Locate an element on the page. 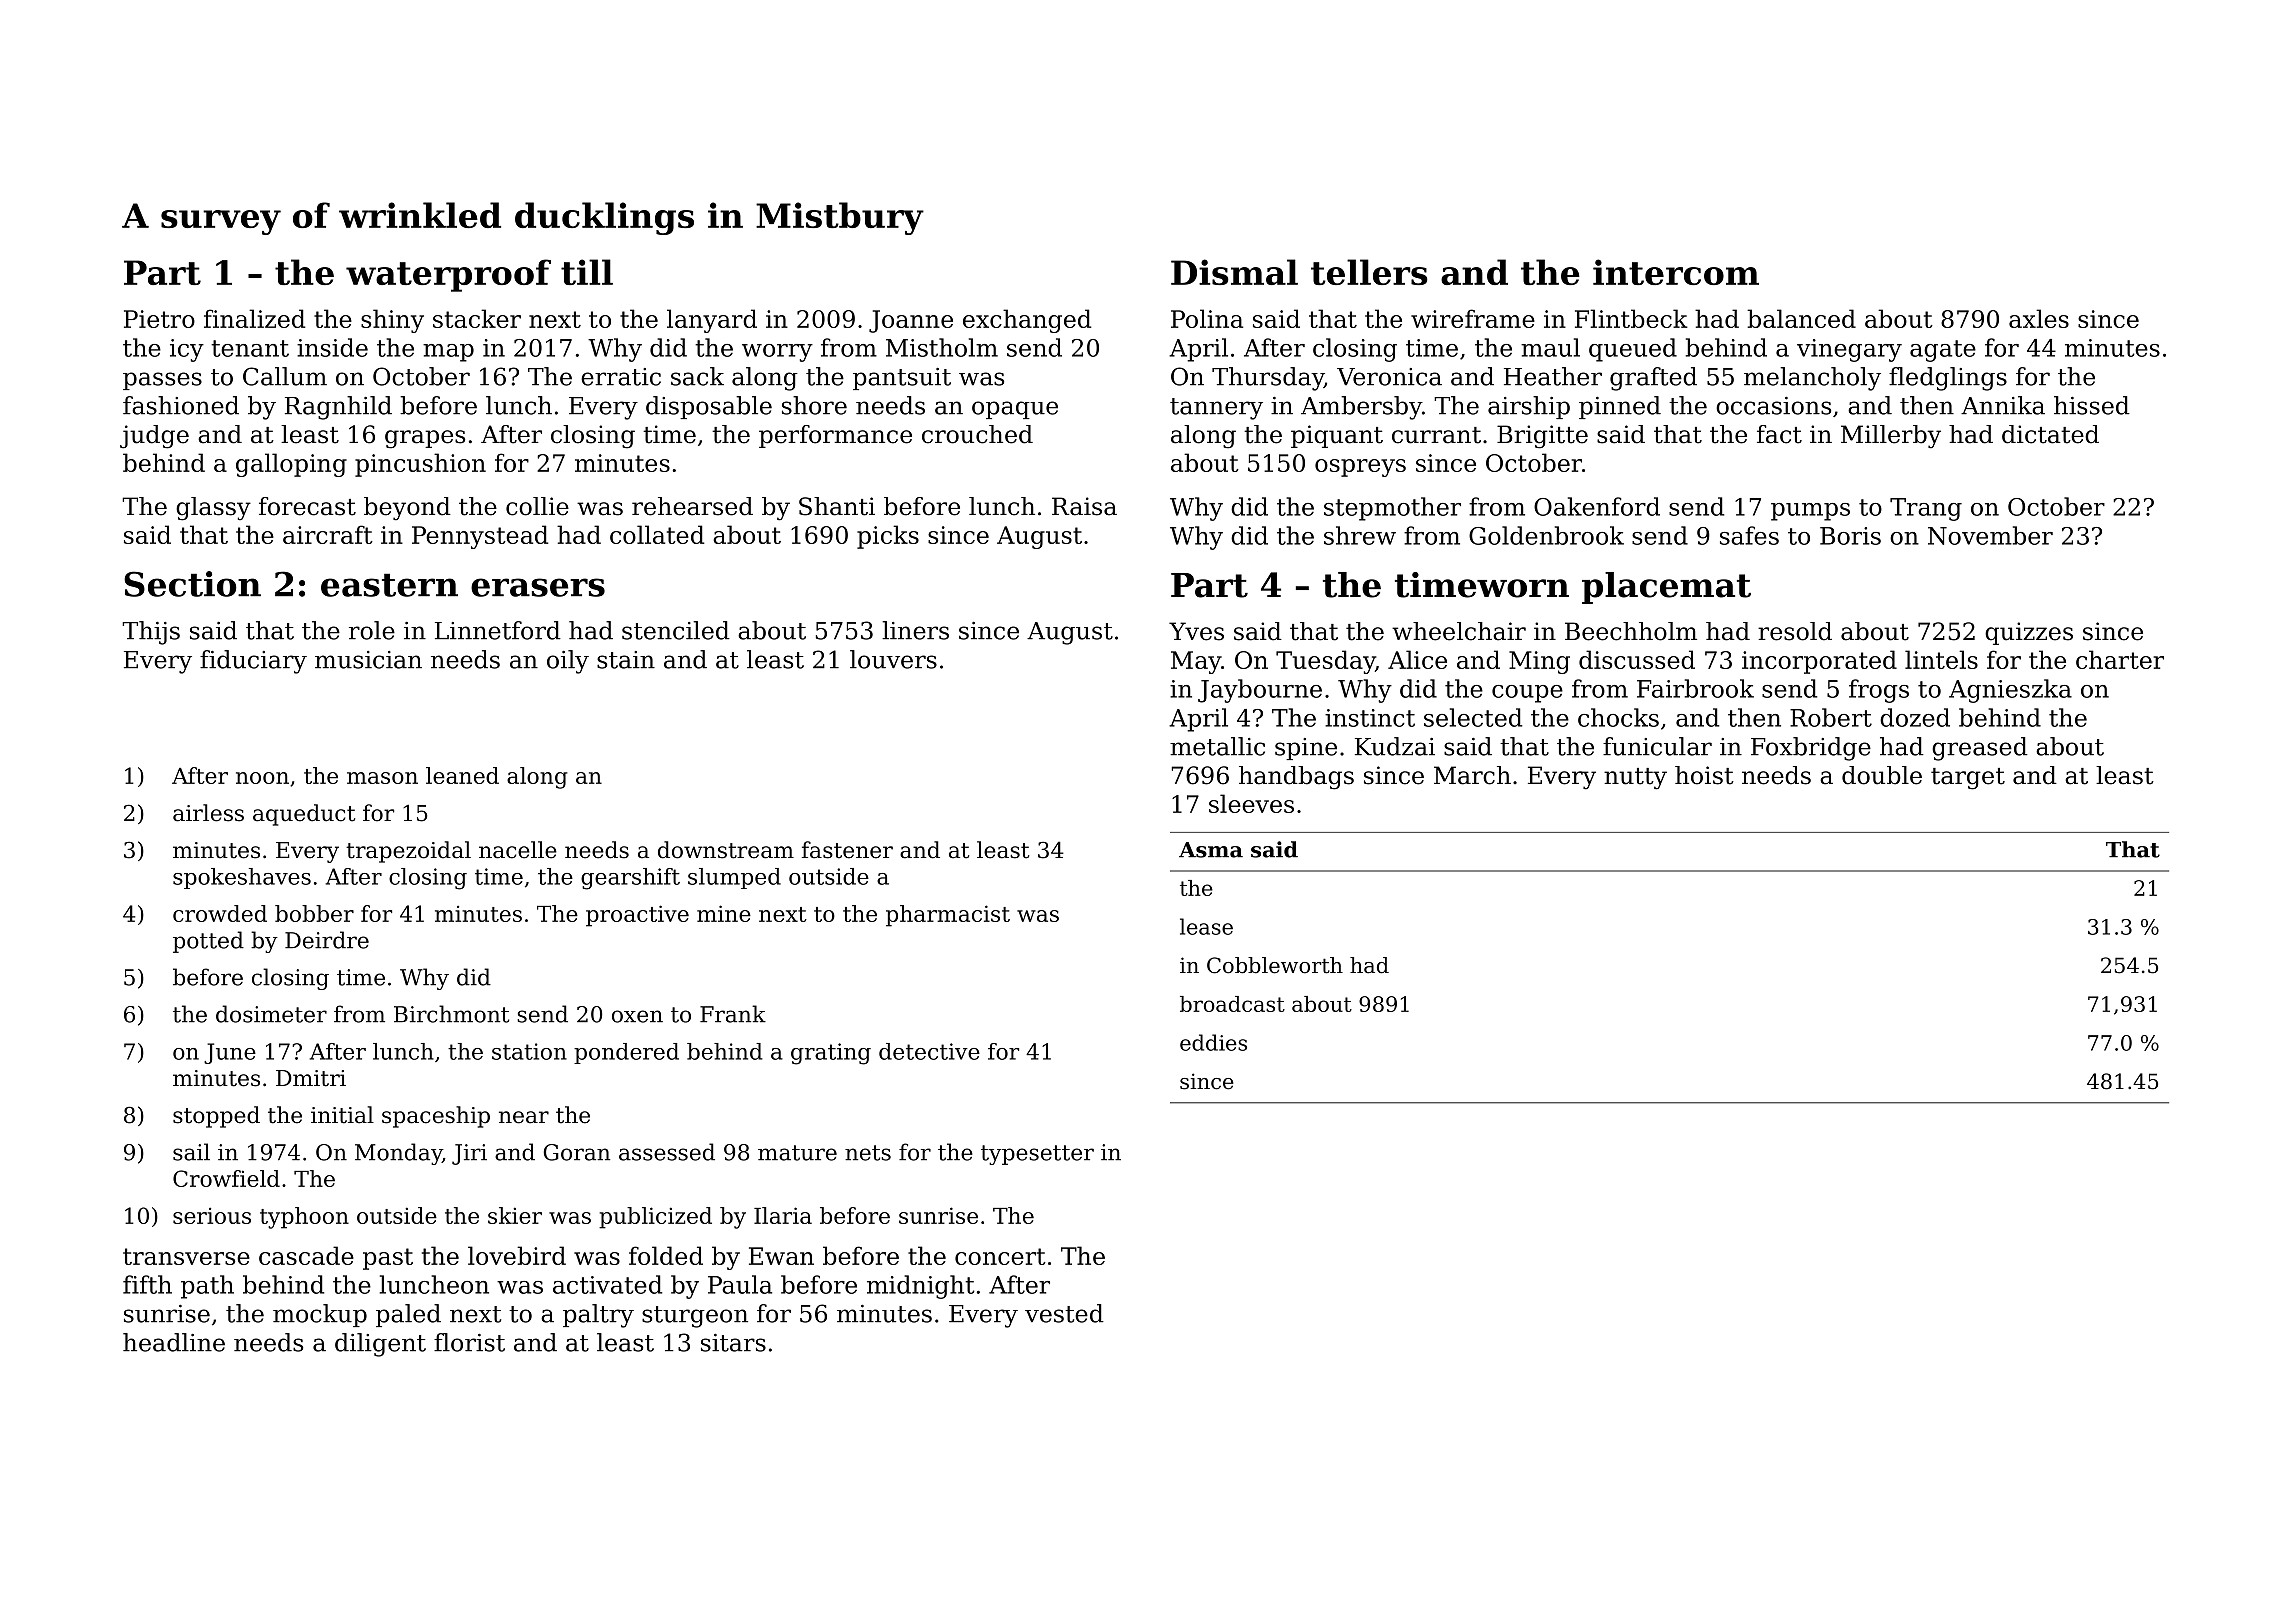 This page has width=2292, height=1620. greased is located at coordinates (1980, 749).
